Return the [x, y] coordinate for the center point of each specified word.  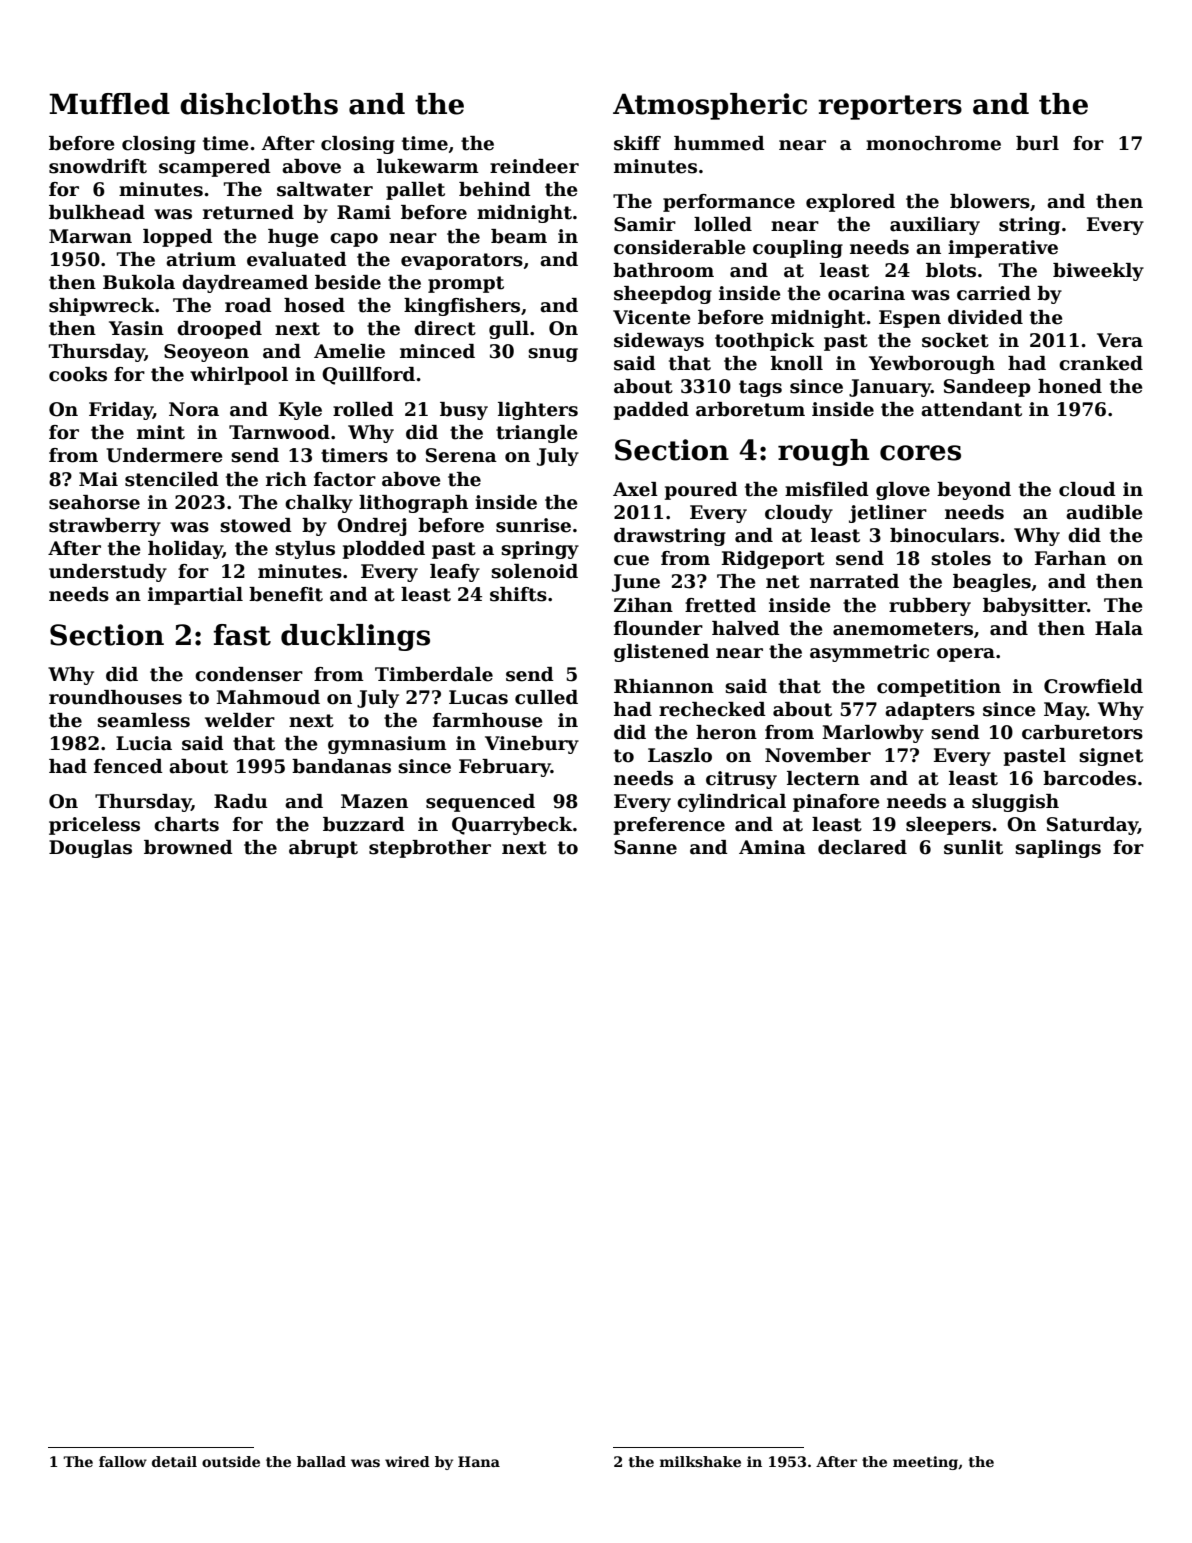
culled [546, 697]
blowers [990, 201]
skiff [637, 143]
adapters [930, 711]
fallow [123, 1461]
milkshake [700, 1461]
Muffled [109, 104]
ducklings [355, 637]
